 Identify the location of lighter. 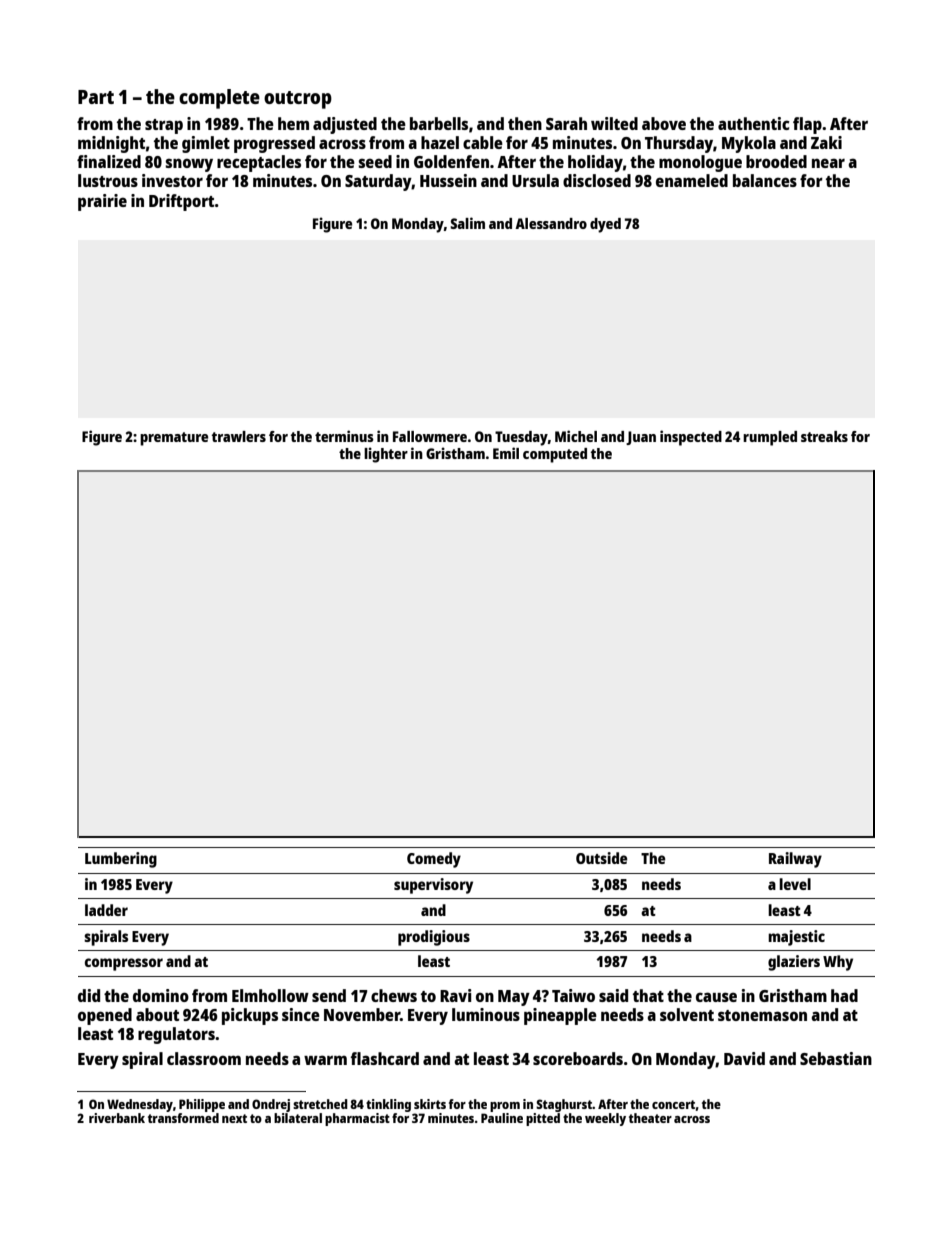
(386, 455).
